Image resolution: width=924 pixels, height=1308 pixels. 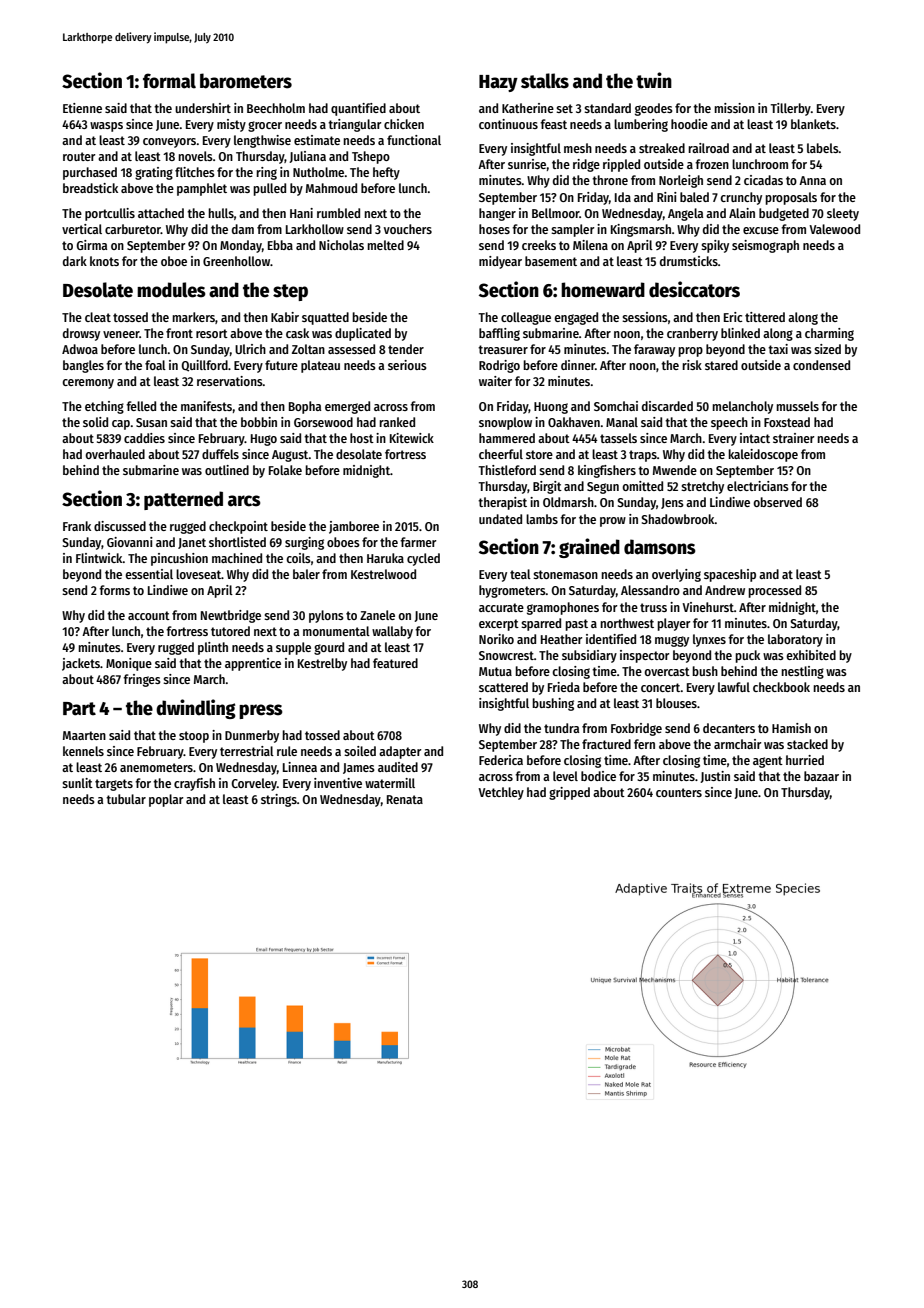 I want to click on strainer, so click(x=794, y=438).
